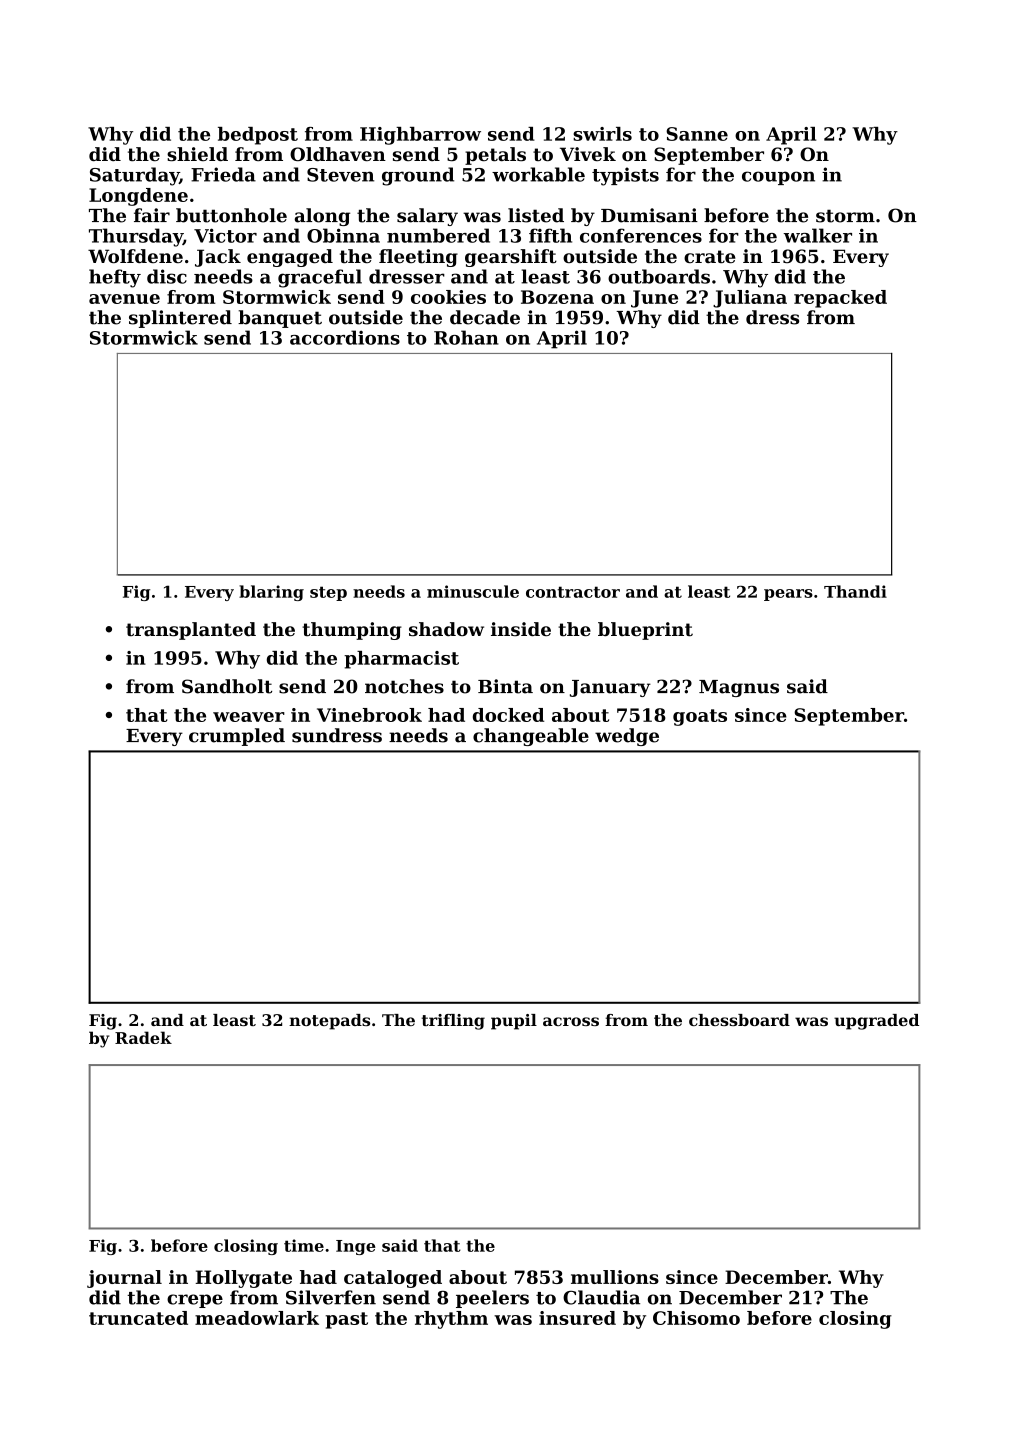 This page has height=1434, width=1009. What do you see at coordinates (577, 1318) in the page?
I see `insured` at bounding box center [577, 1318].
